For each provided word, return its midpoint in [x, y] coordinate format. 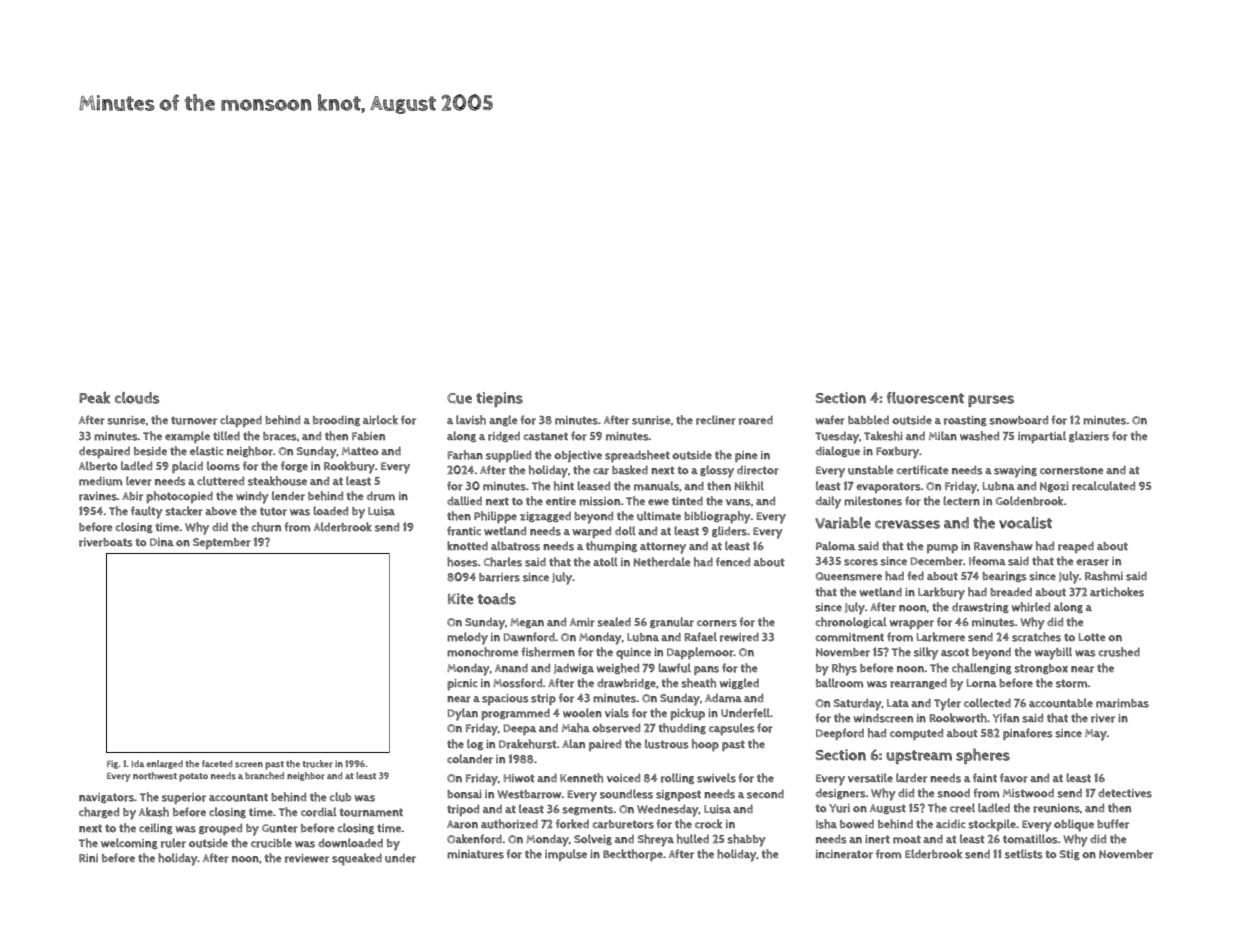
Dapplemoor [700, 653]
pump [942, 548]
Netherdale [662, 562]
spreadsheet [637, 456]
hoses [462, 562]
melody [467, 638]
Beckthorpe [633, 855]
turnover [194, 420]
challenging [982, 668]
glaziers [1089, 436]
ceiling [156, 828]
